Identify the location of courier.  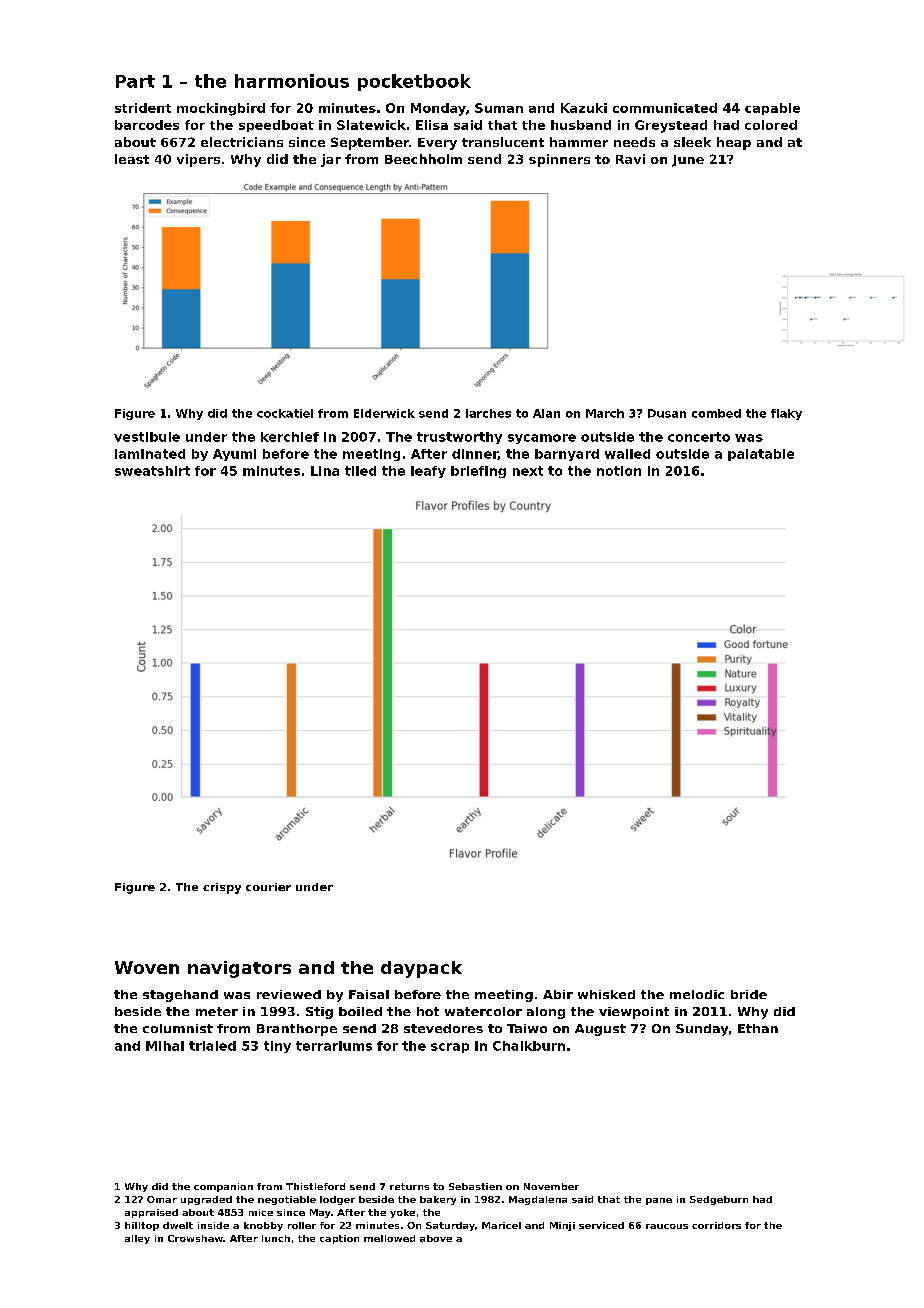
(268, 887).
